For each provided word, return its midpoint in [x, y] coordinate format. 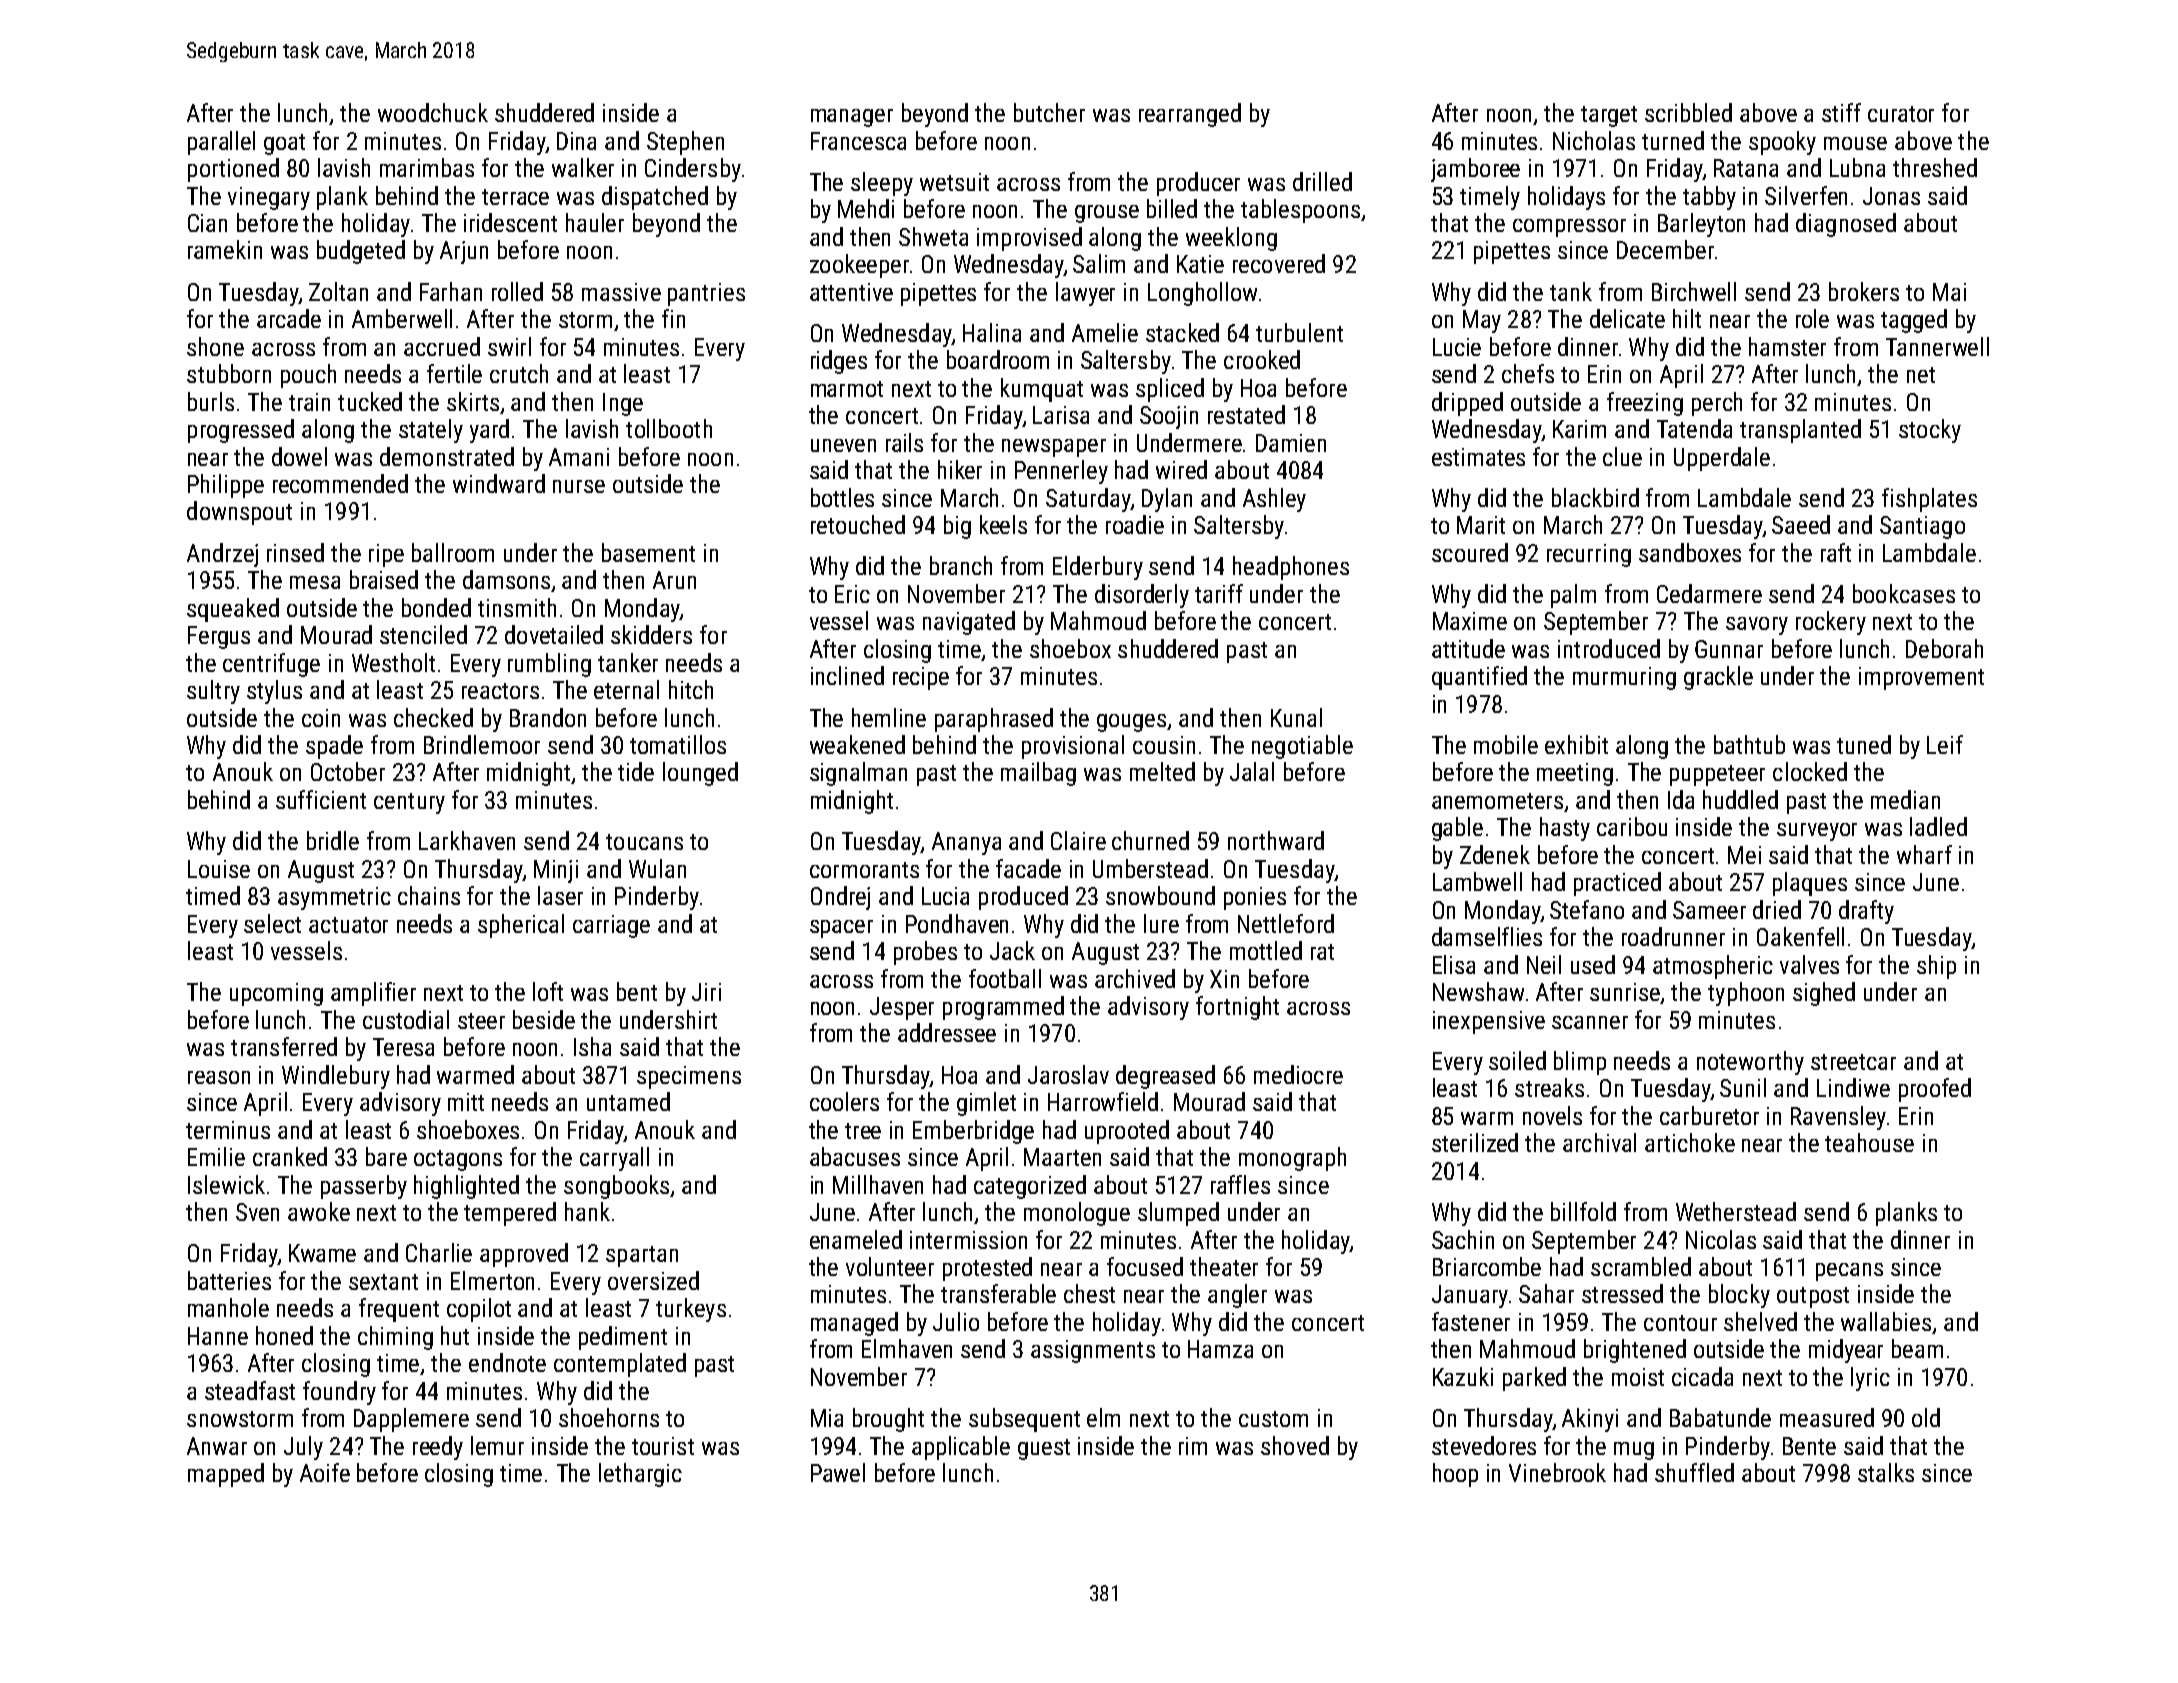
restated [1246, 414]
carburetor [1709, 1115]
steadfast [250, 1390]
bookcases [1904, 593]
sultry [213, 692]
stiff [1841, 112]
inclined [847, 675]
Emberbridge [973, 1132]
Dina [576, 141]
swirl [509, 346]
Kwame [322, 1253]
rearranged [1190, 115]
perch [1717, 404]
